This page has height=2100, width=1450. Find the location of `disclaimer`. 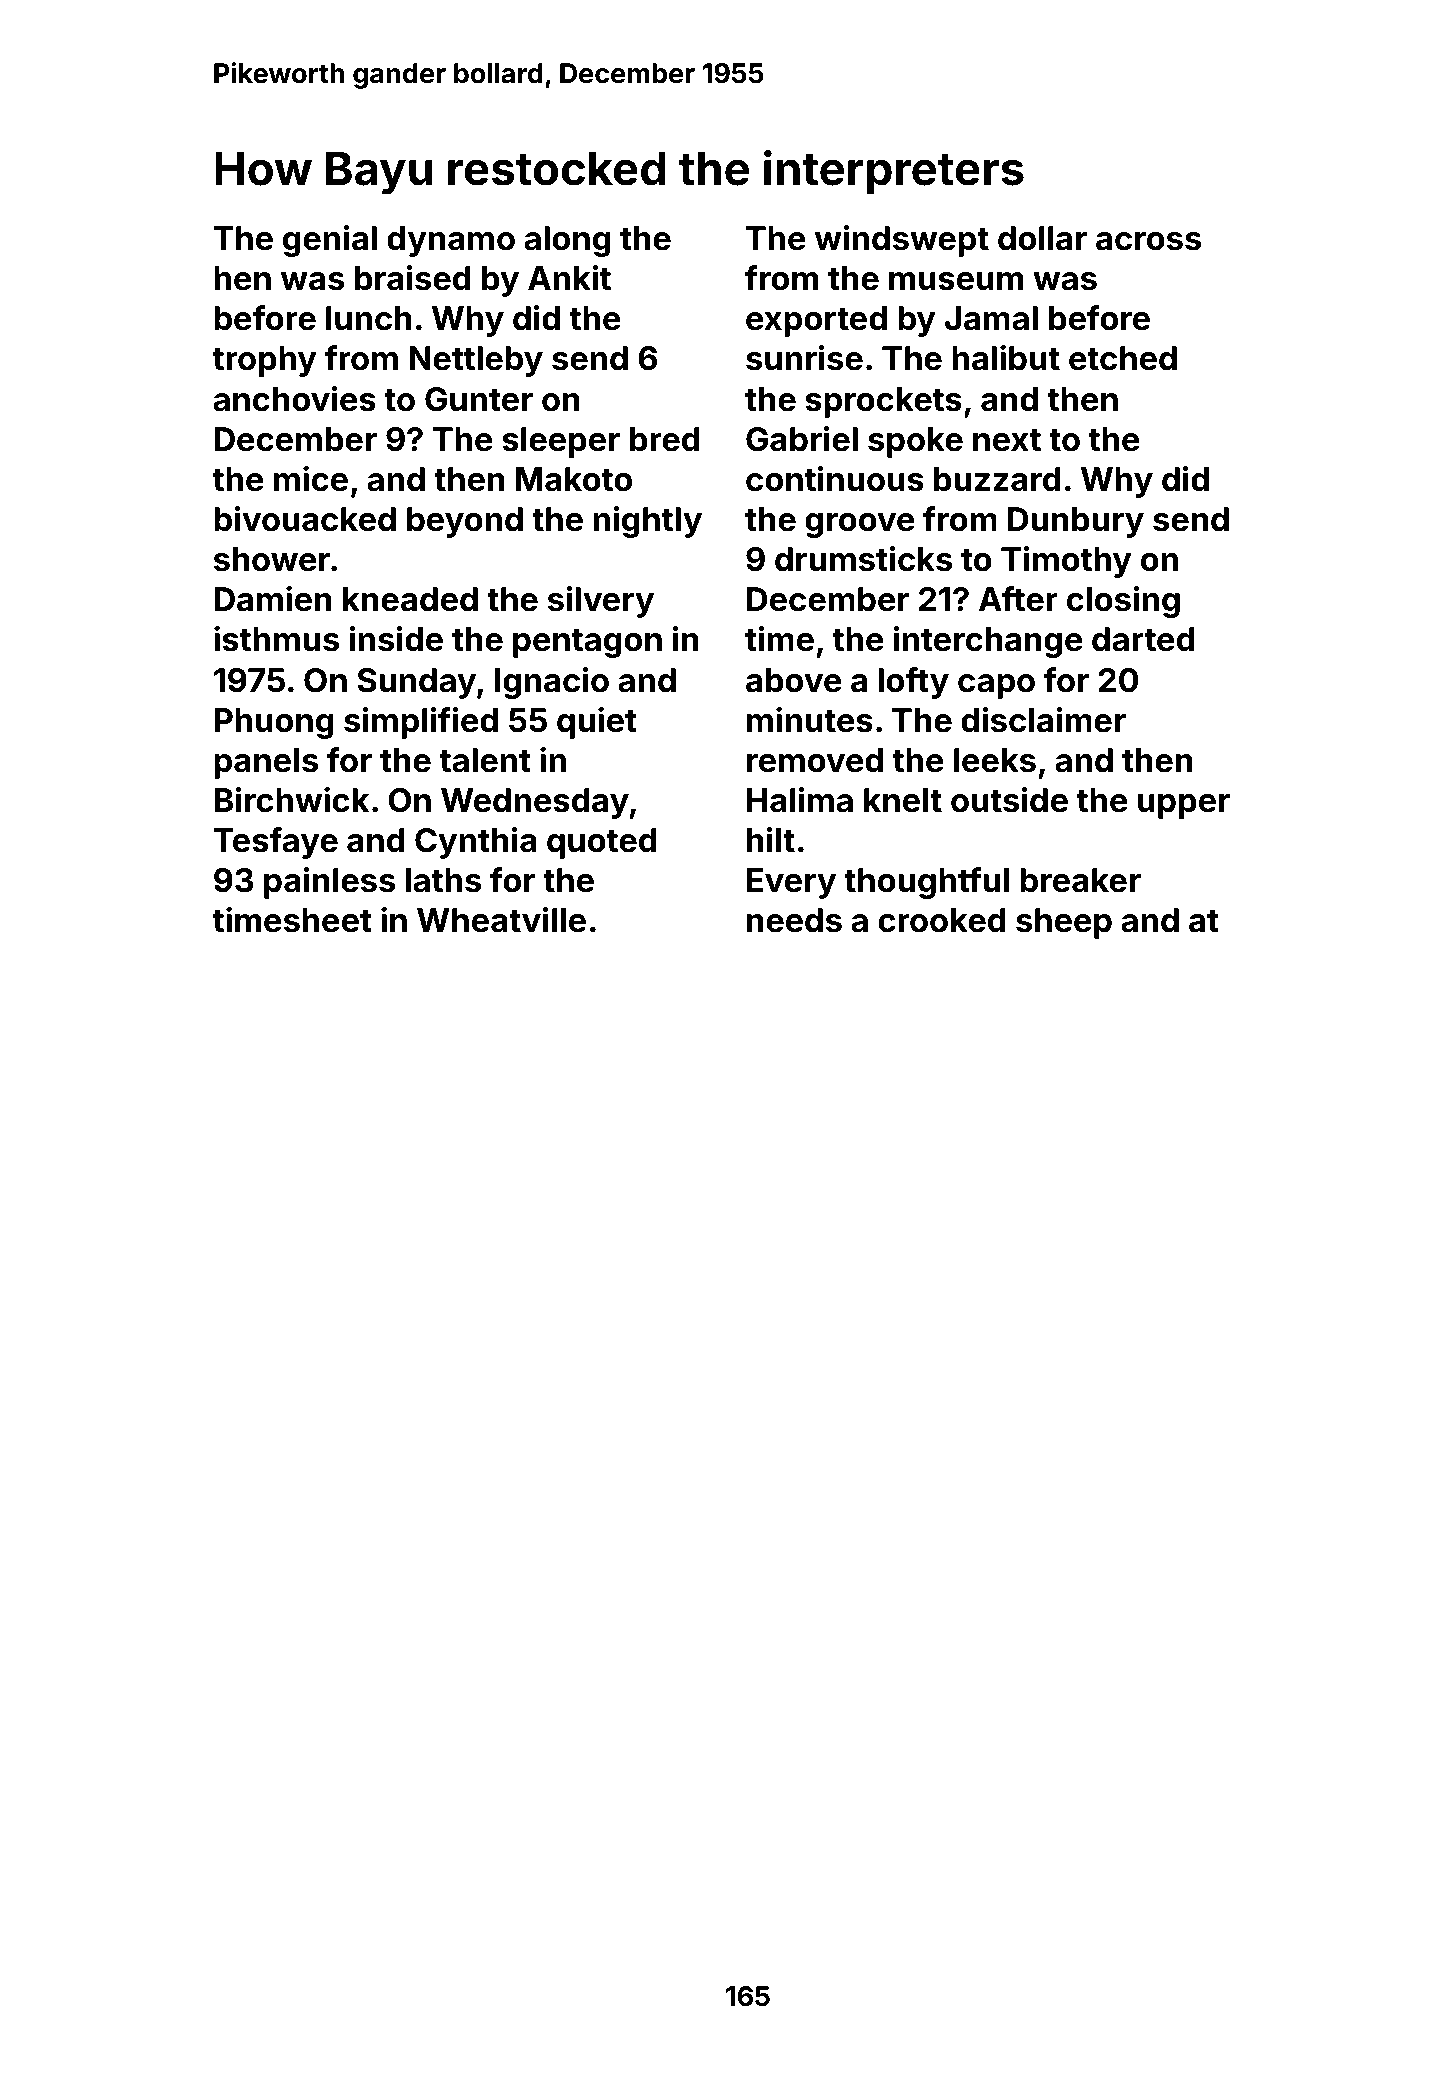

disclaimer is located at coordinates (1043, 720).
